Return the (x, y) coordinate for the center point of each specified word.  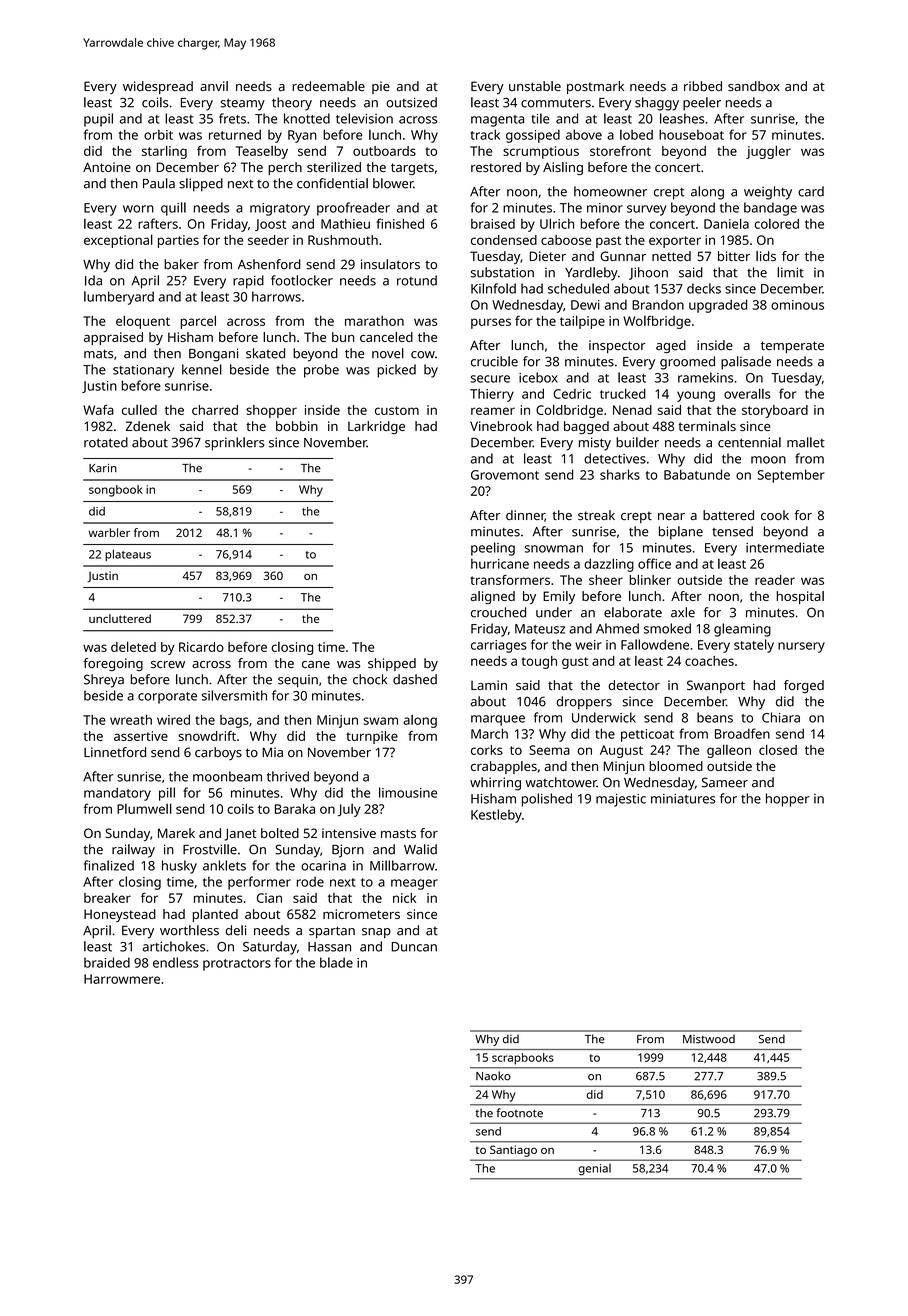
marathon (374, 321)
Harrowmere (122, 979)
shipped (392, 664)
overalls (747, 393)
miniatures (683, 799)
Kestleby (496, 816)
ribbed (703, 86)
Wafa (98, 410)
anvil (214, 86)
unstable (535, 86)
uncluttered (120, 618)
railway (133, 851)
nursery (801, 647)
